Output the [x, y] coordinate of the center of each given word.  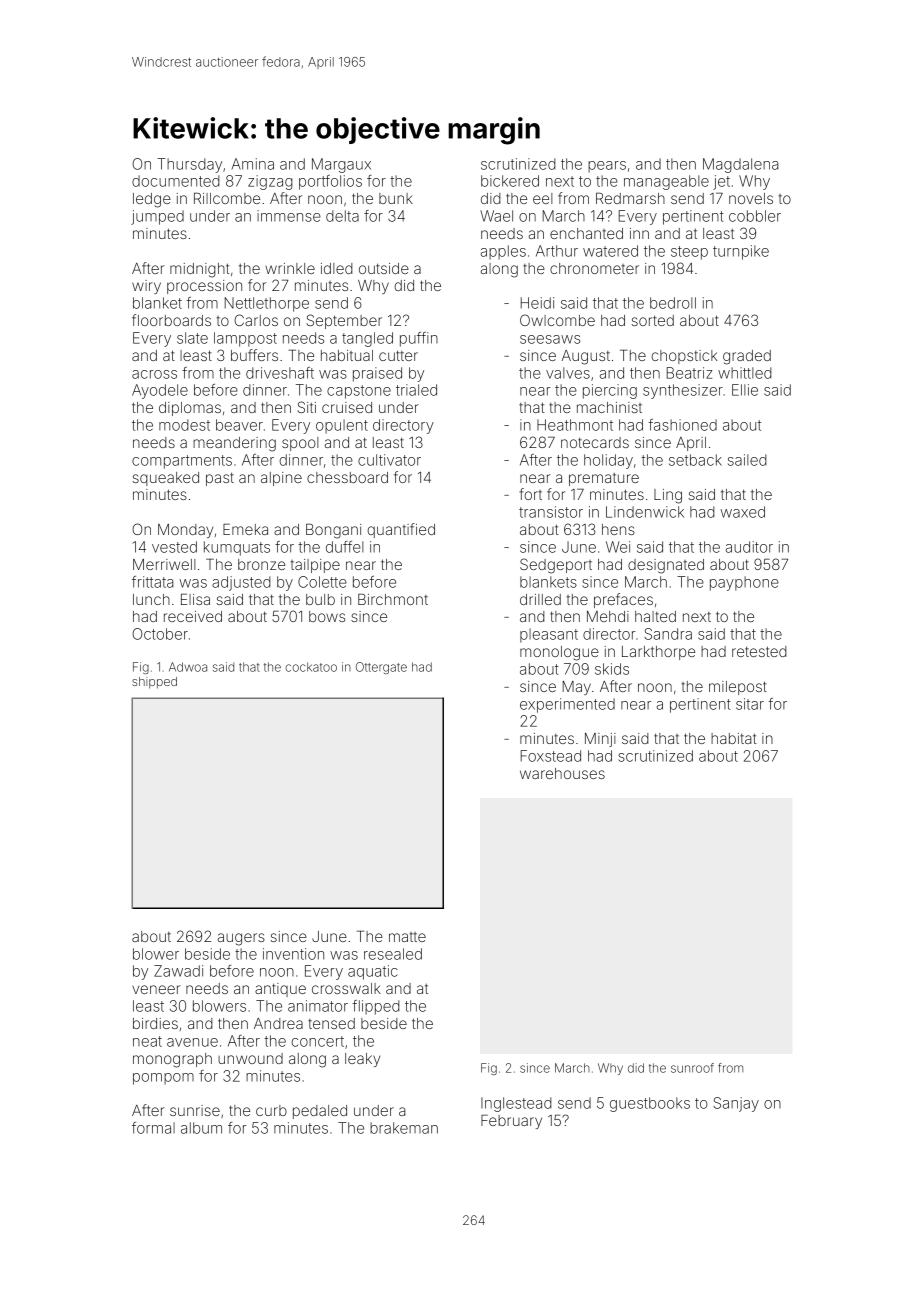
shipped [154, 683]
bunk [396, 198]
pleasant [549, 635]
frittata [152, 582]
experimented [567, 705]
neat [147, 1041]
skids [612, 669]
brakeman [404, 1128]
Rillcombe [227, 198]
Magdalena [740, 165]
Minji [600, 740]
